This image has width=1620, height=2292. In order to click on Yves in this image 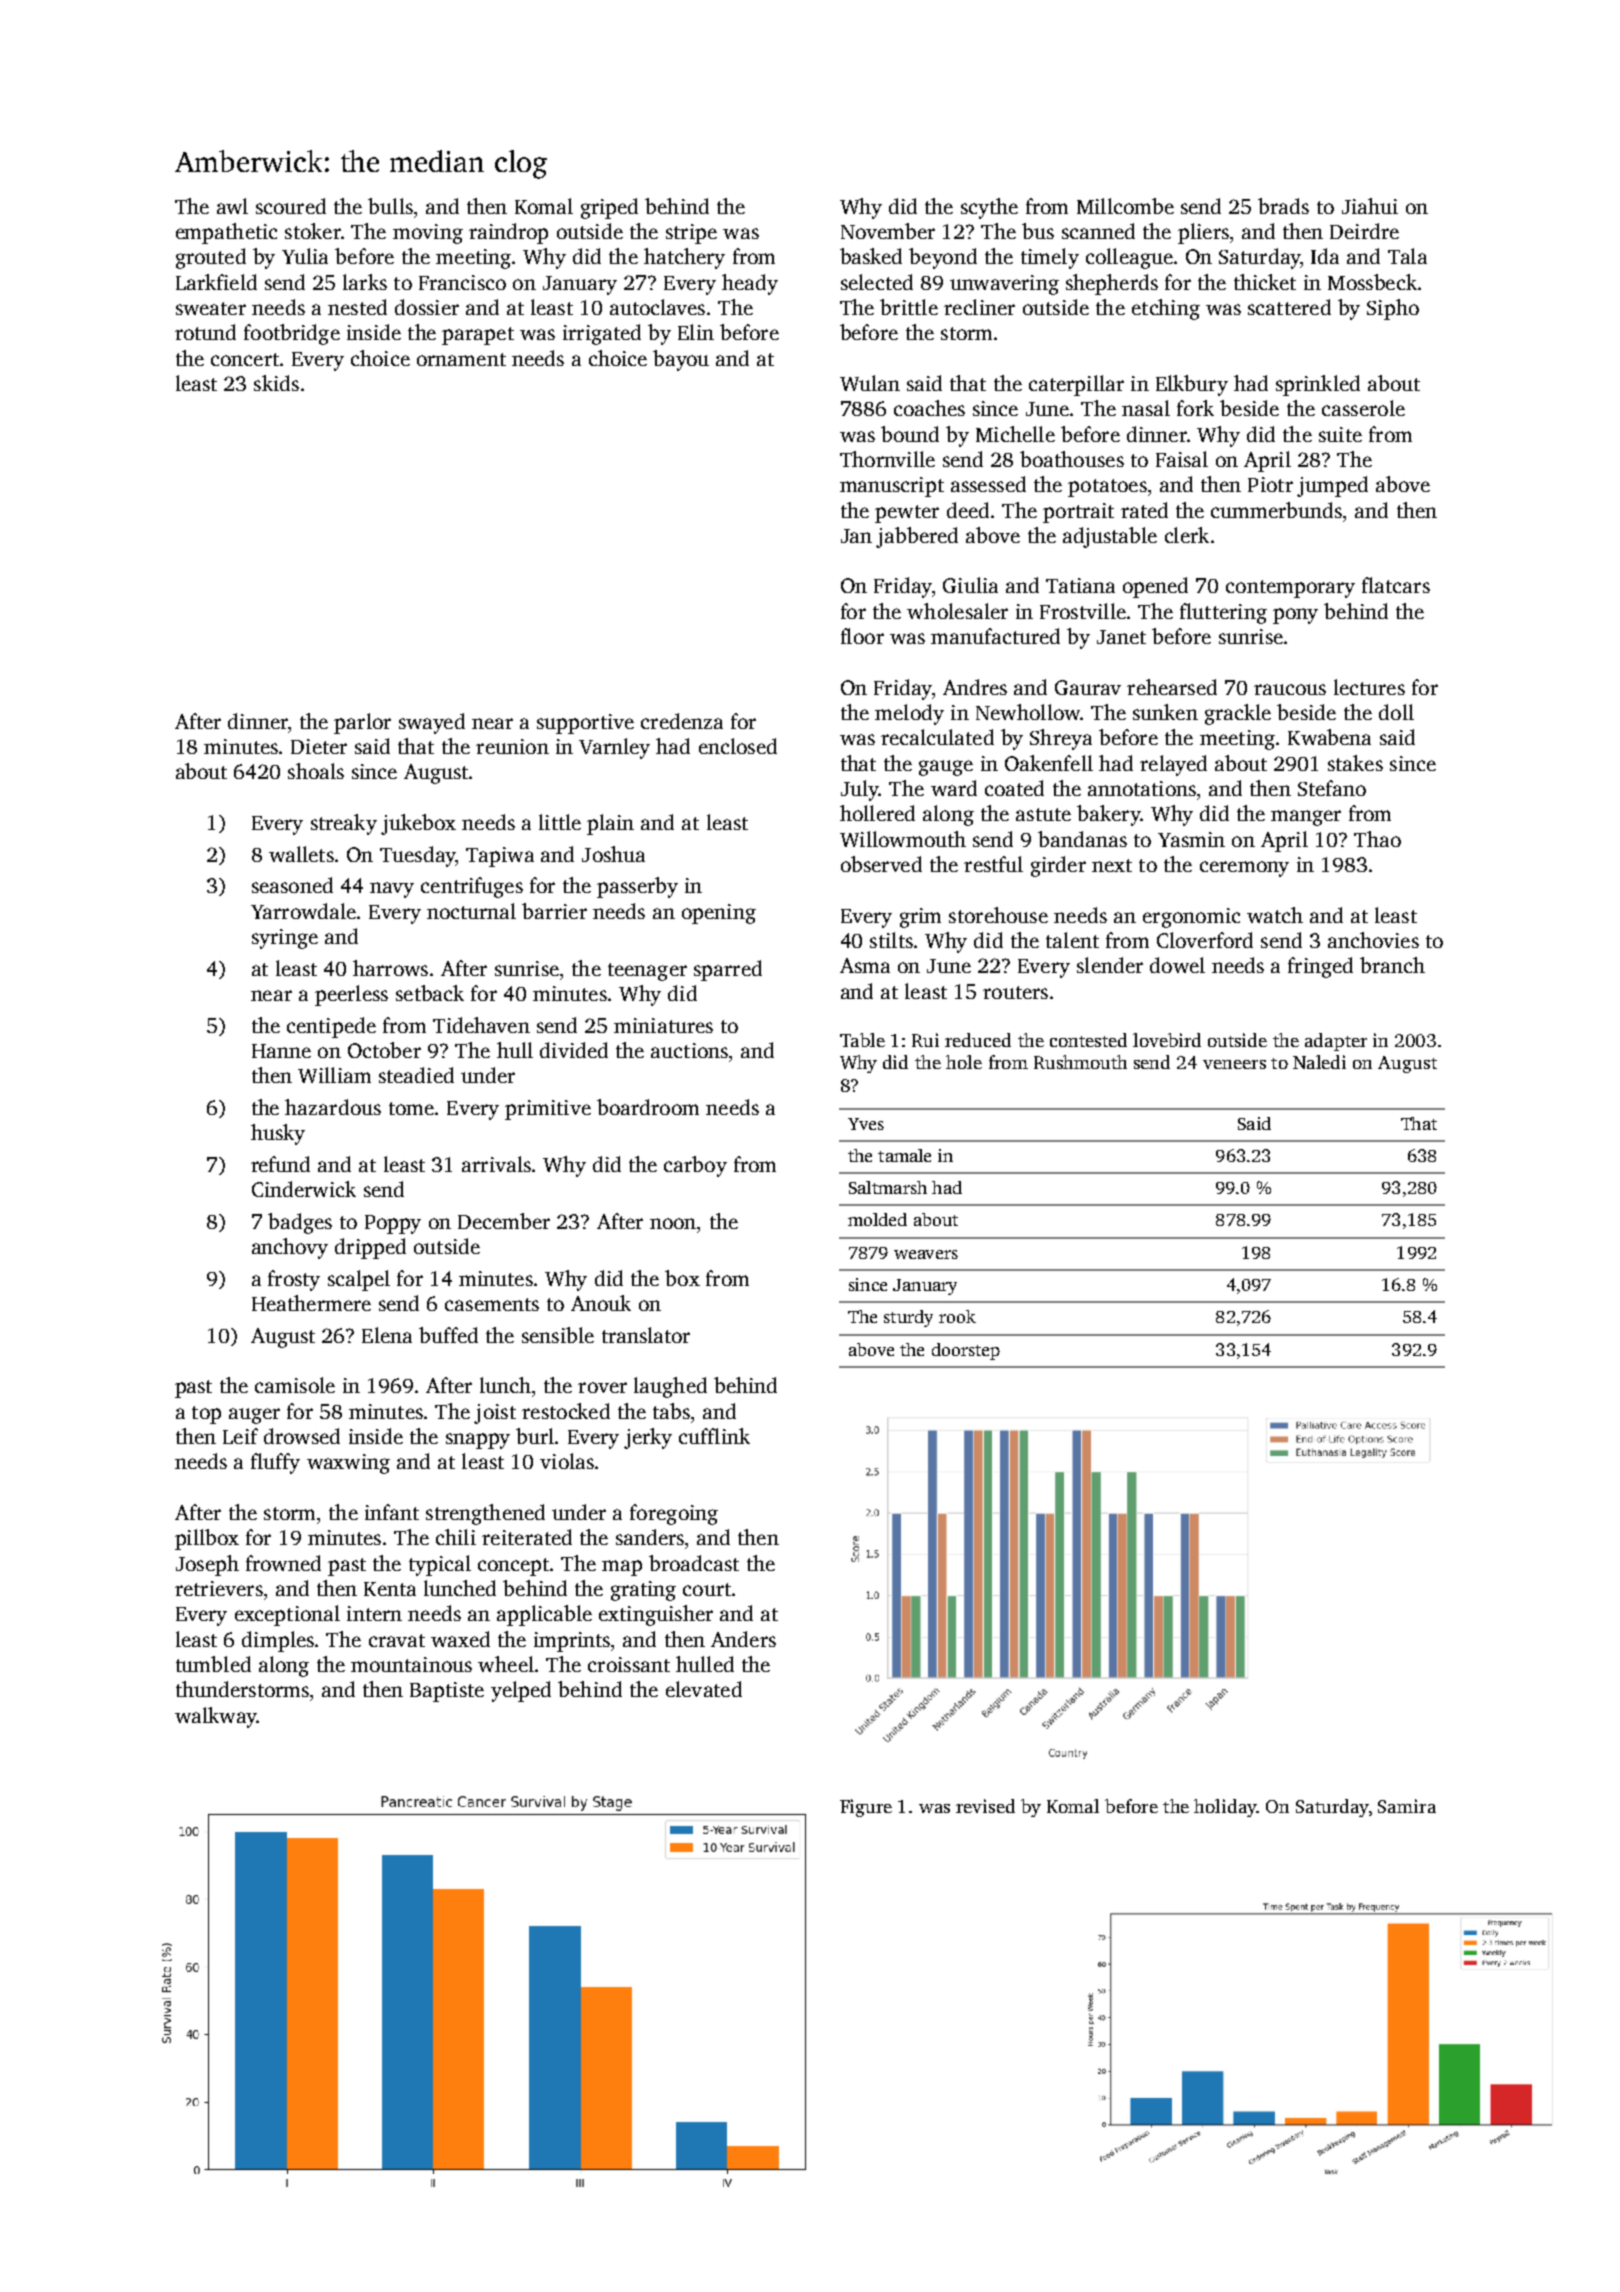, I will do `click(866, 1124)`.
